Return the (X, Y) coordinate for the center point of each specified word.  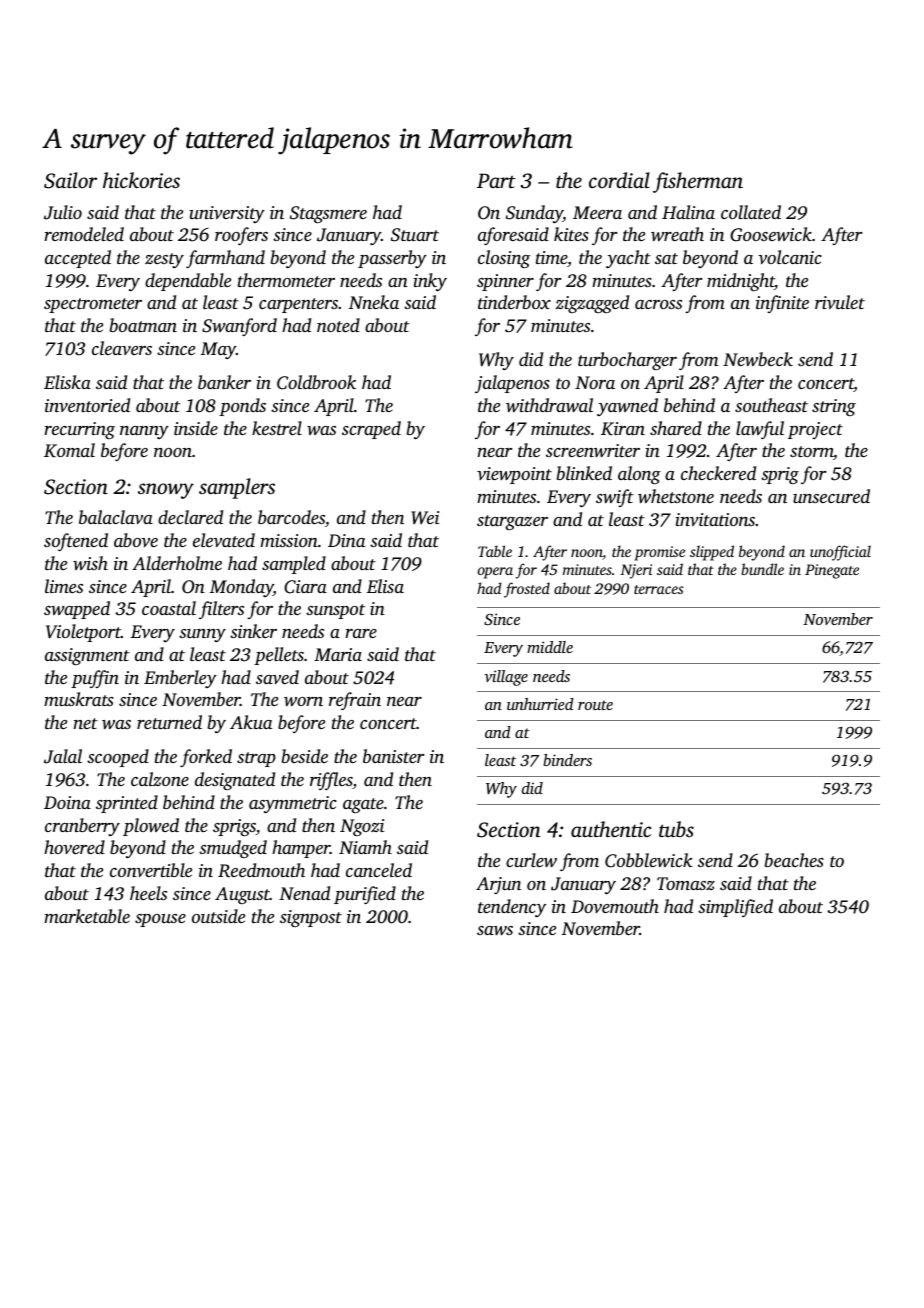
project (815, 430)
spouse (160, 920)
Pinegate (832, 571)
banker (224, 382)
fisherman (698, 182)
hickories (141, 180)
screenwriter (593, 450)
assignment (87, 656)
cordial (619, 180)
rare (361, 633)
